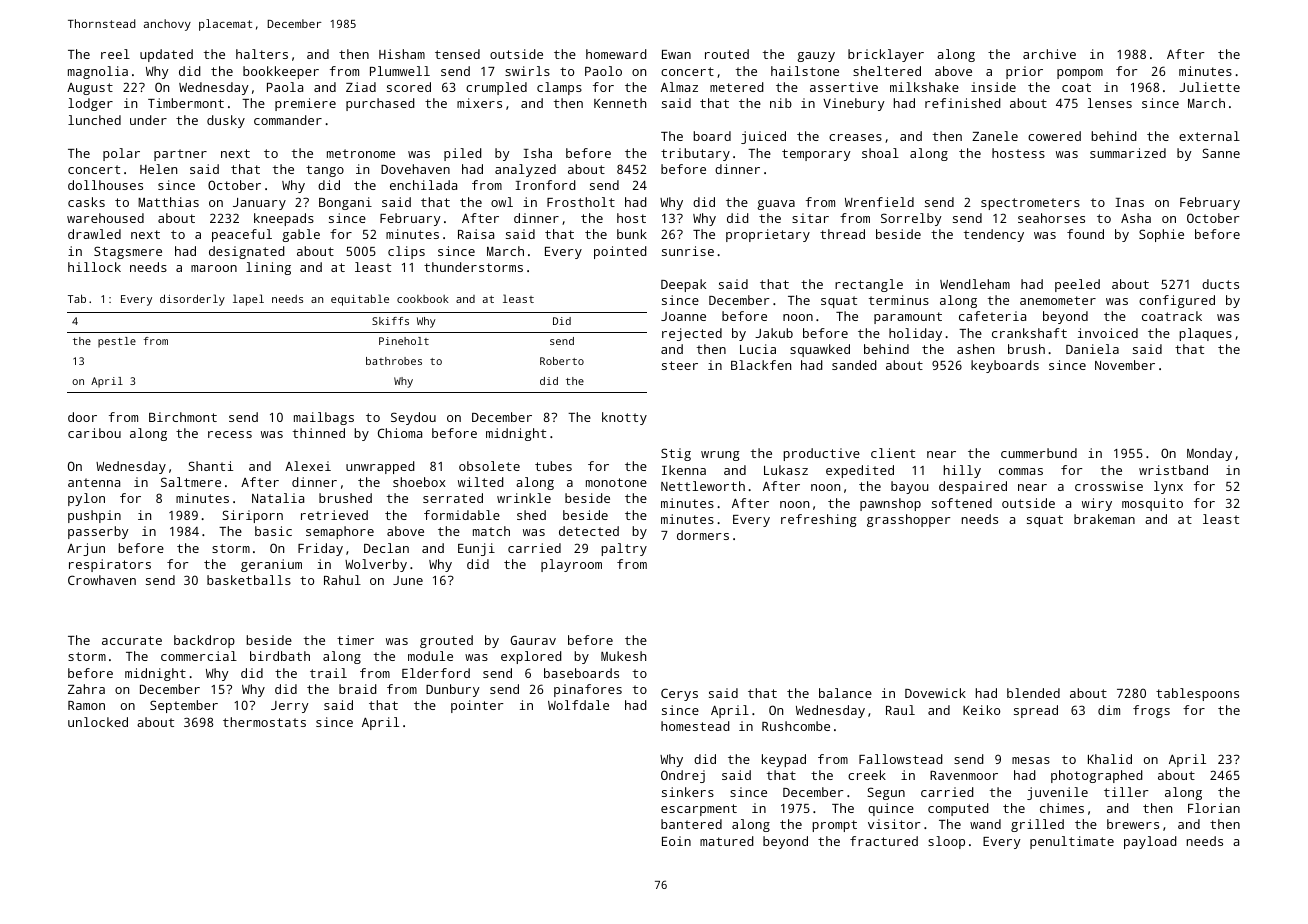  I want to click on mixers, so click(479, 103).
